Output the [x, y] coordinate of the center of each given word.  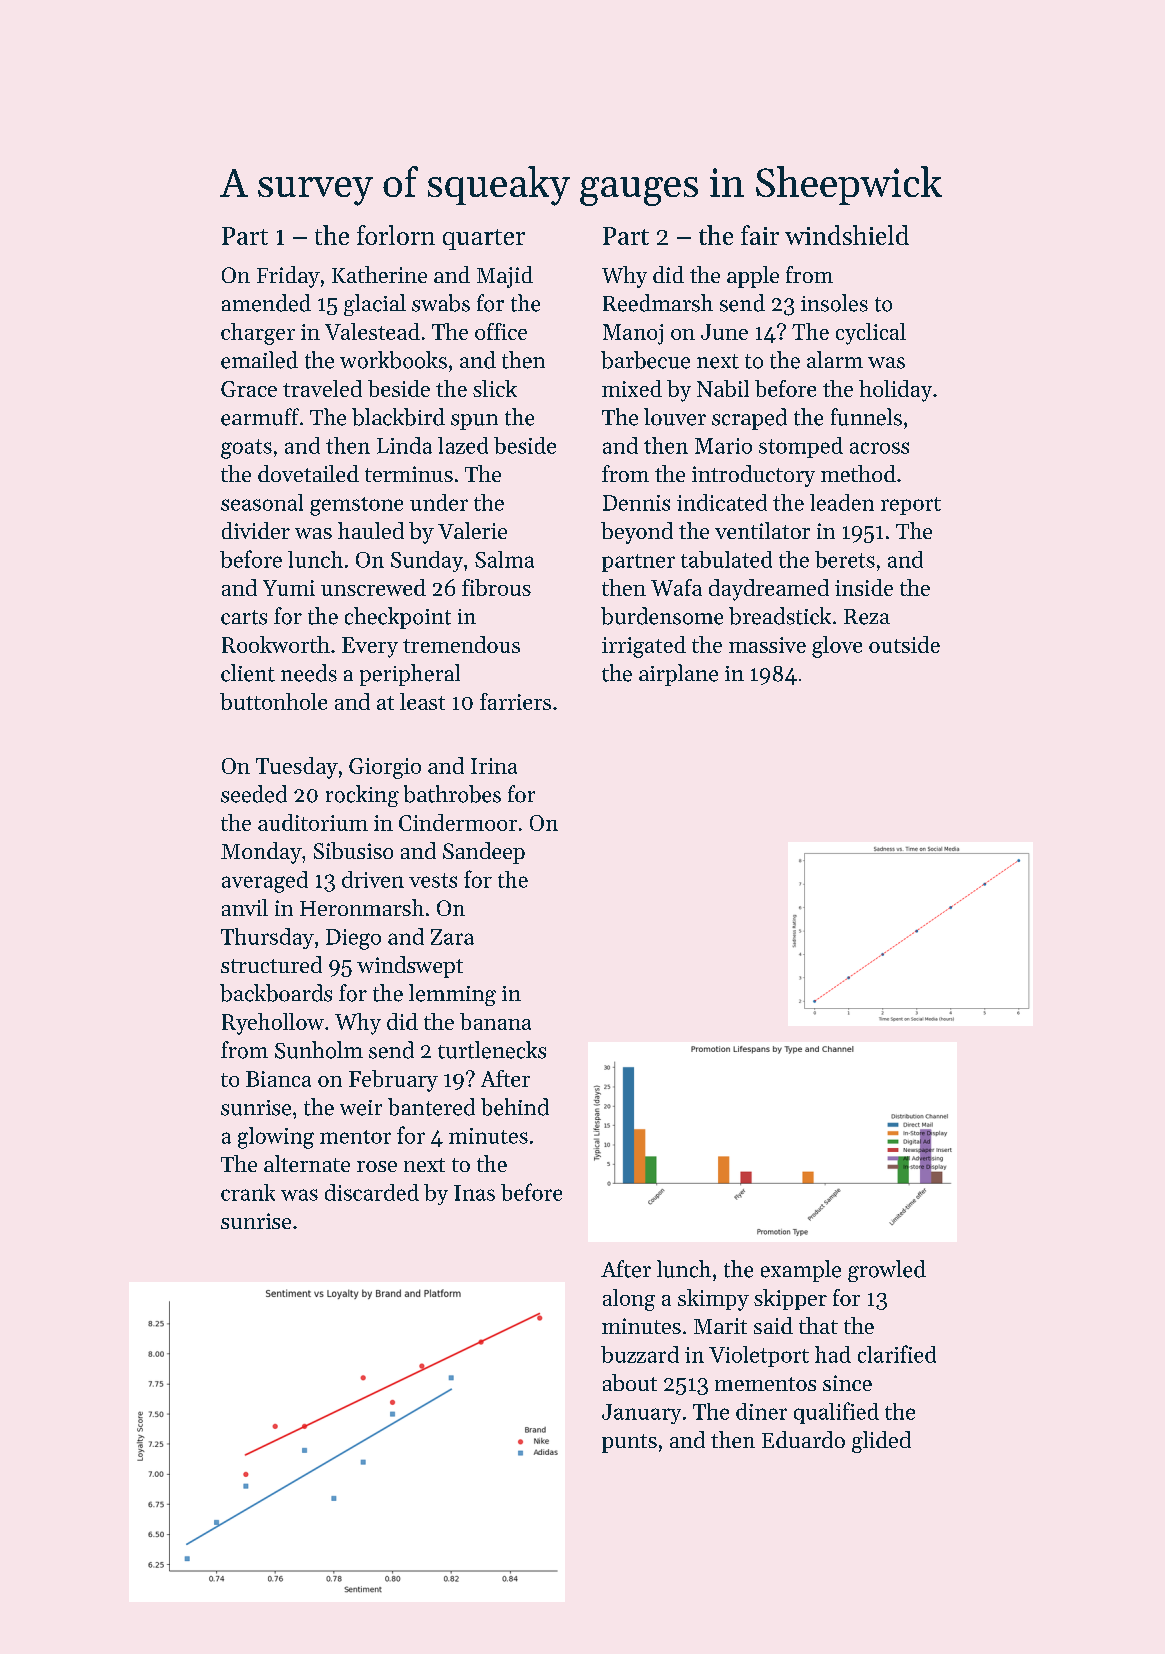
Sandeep [484, 853]
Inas [474, 1193]
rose [377, 1166]
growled [887, 1271]
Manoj [633, 334]
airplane [678, 675]
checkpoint [398, 618]
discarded [372, 1192]
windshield [847, 235]
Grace [249, 389]
